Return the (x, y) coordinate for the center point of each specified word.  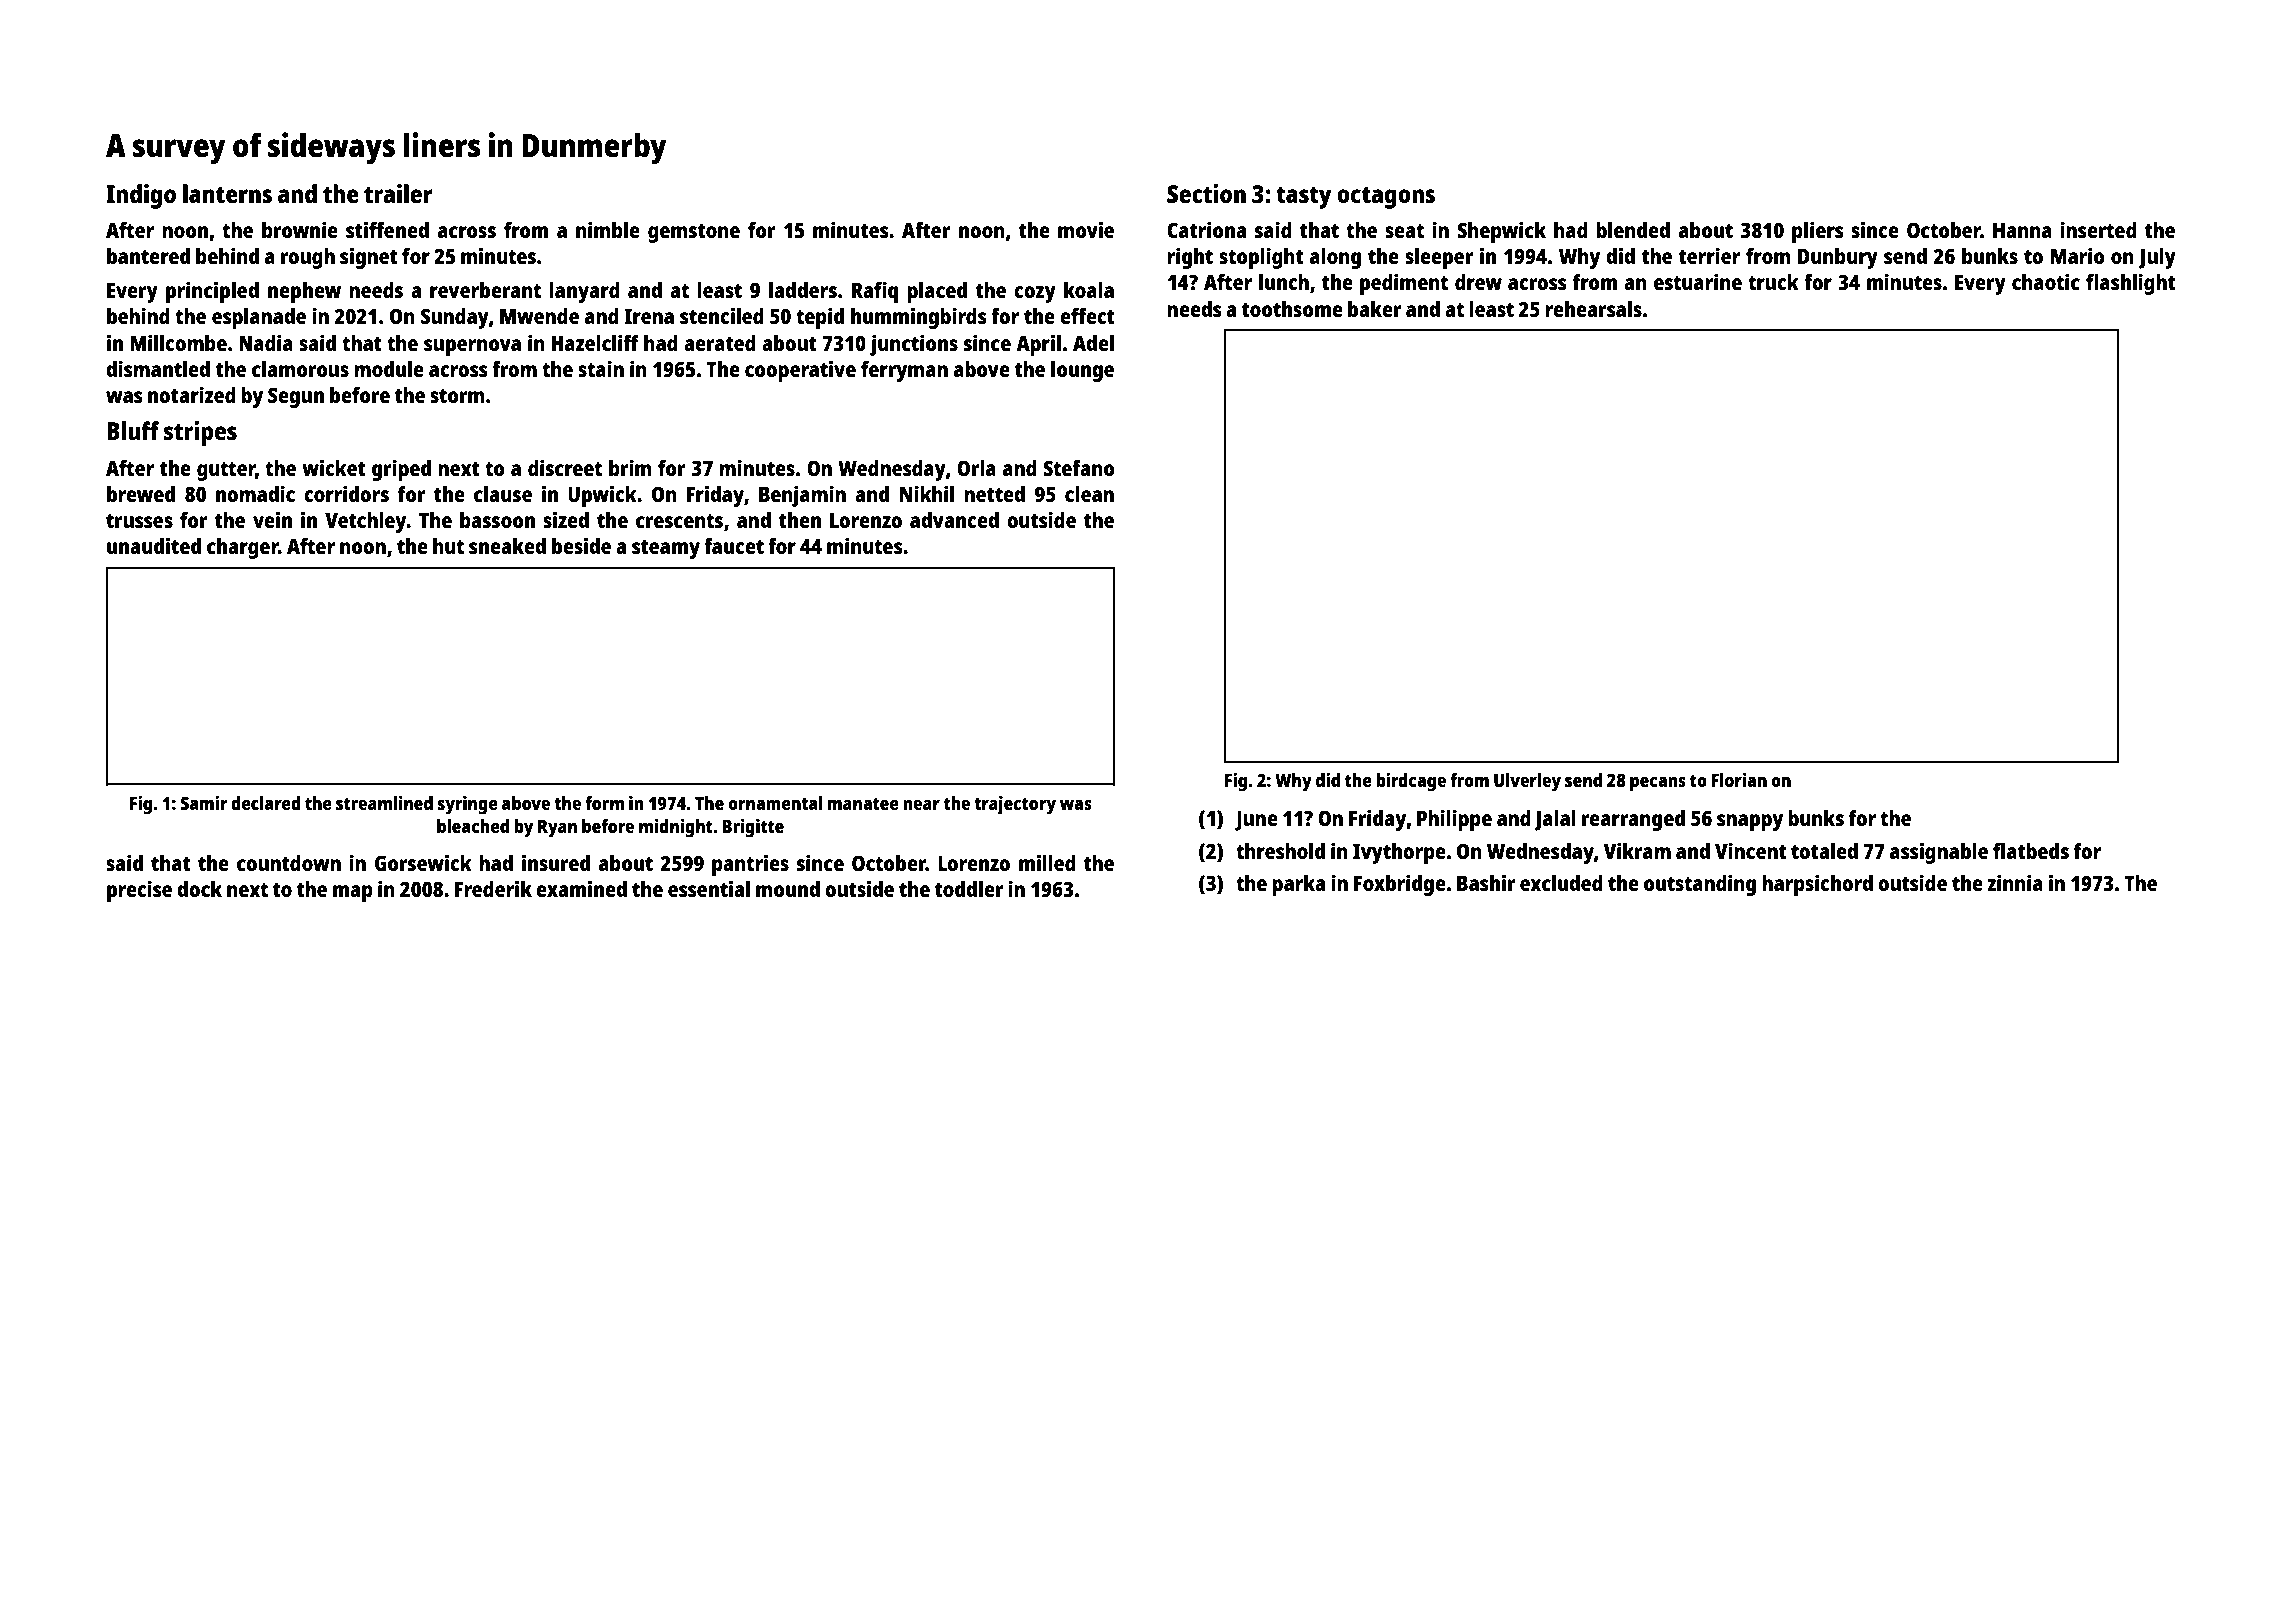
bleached (473, 826)
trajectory (1015, 805)
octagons (1386, 197)
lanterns (227, 193)
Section (1206, 193)
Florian (1739, 779)
